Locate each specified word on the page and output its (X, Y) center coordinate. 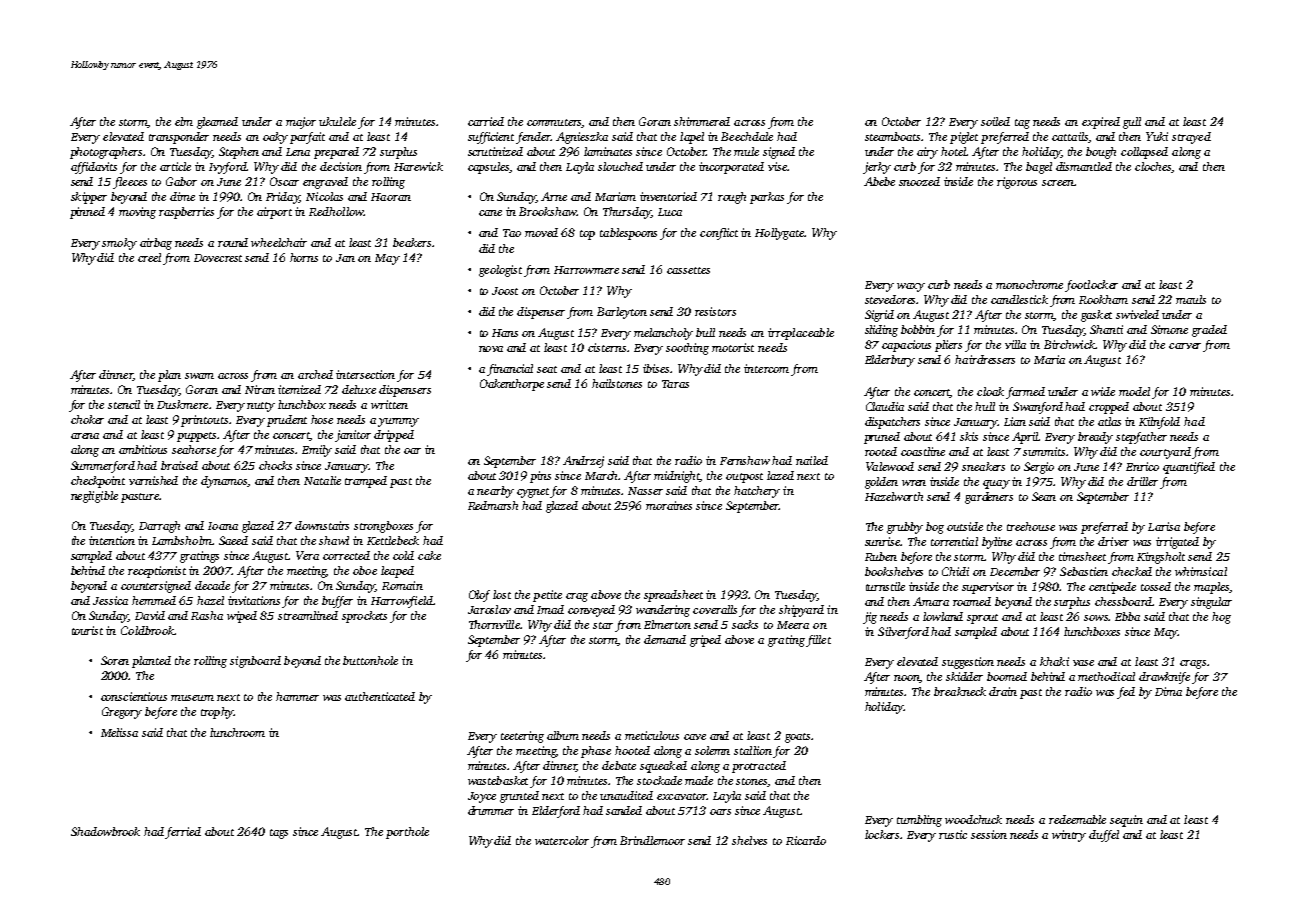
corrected (346, 555)
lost (502, 594)
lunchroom (237, 732)
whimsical (1201, 571)
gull (1132, 123)
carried (486, 121)
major (301, 123)
